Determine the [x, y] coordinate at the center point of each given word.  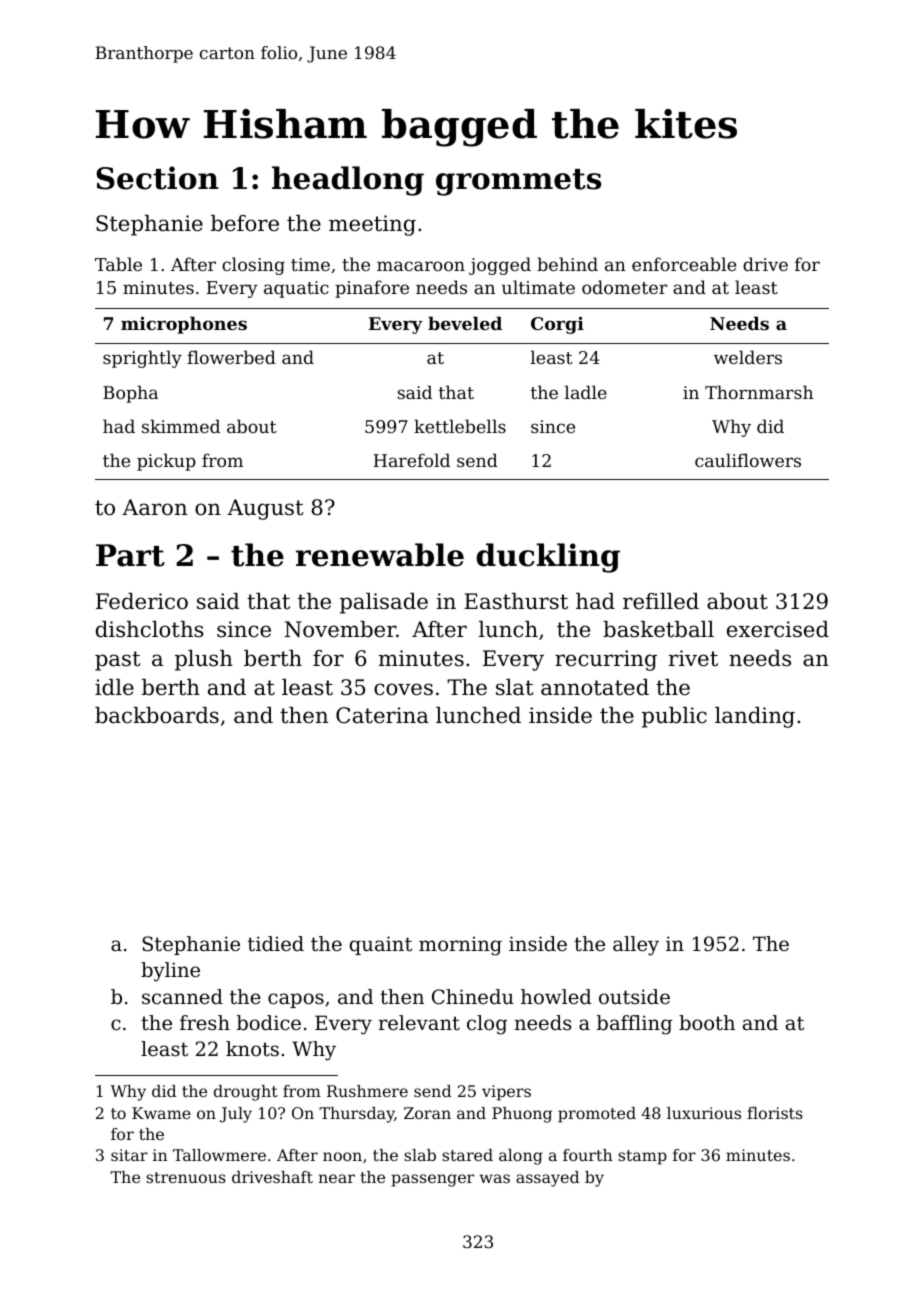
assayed [547, 1179]
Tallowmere [219, 1155]
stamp [642, 1157]
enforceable [684, 264]
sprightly [142, 359]
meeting [372, 225]
